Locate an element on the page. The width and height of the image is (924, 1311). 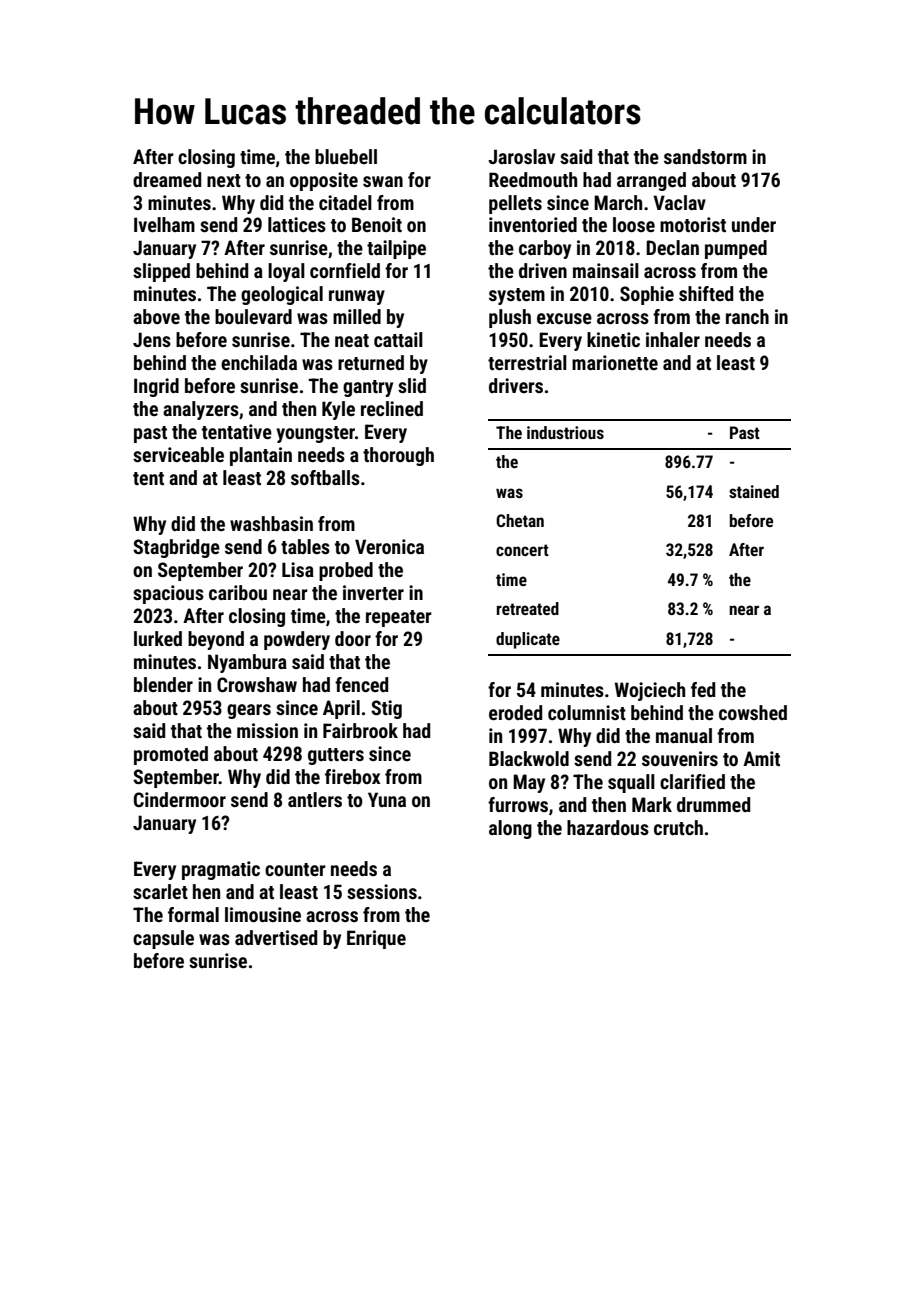
shifted is located at coordinates (706, 293).
